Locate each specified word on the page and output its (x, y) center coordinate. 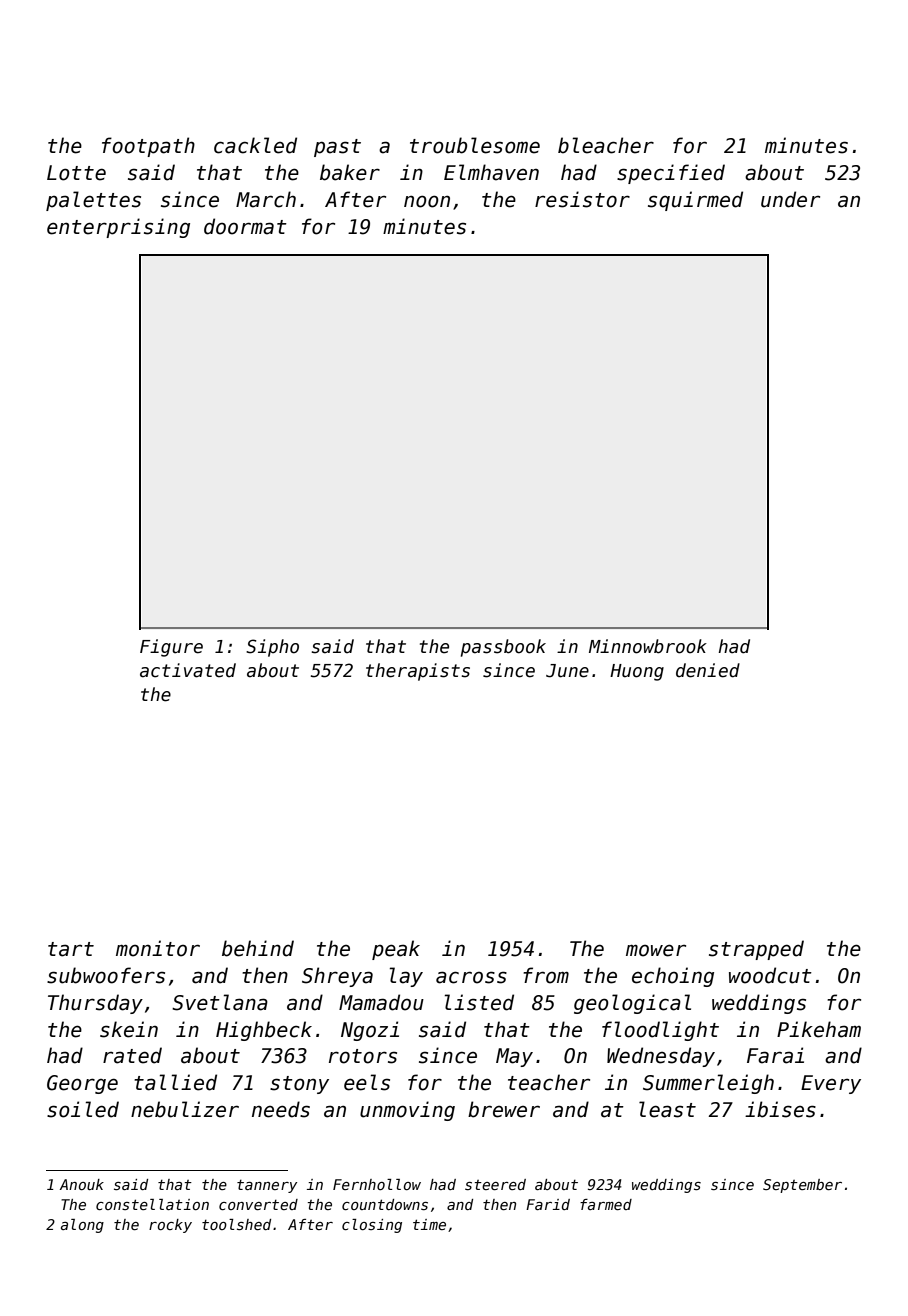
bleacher (606, 145)
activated (188, 670)
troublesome (475, 145)
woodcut (770, 975)
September (802, 1186)
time (429, 1224)
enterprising (118, 228)
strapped (756, 950)
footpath (148, 147)
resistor (582, 199)
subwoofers (106, 975)
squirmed (695, 201)
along (82, 1226)
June (567, 671)
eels (367, 1082)
